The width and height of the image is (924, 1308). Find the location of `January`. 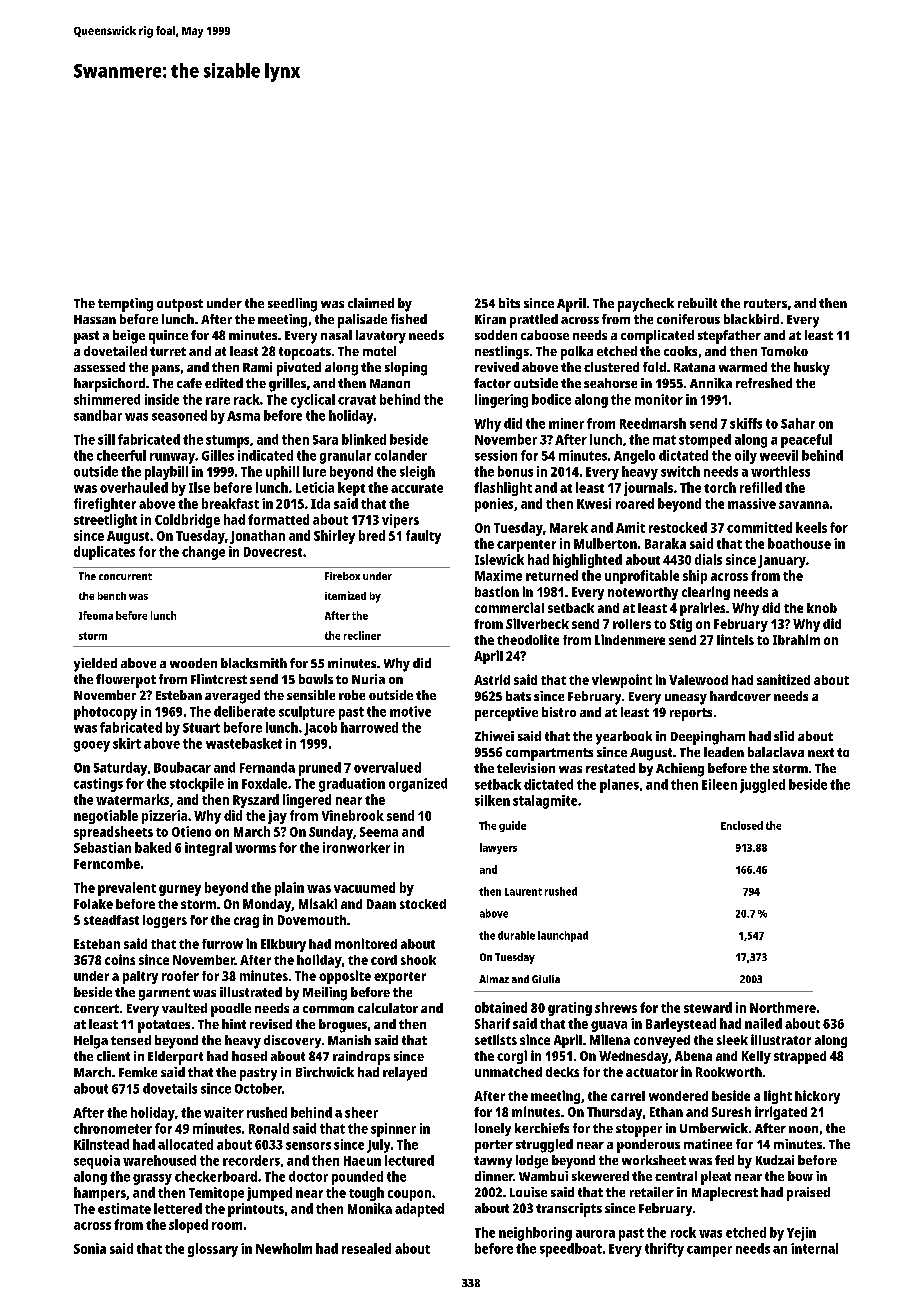

January is located at coordinates (782, 561).
